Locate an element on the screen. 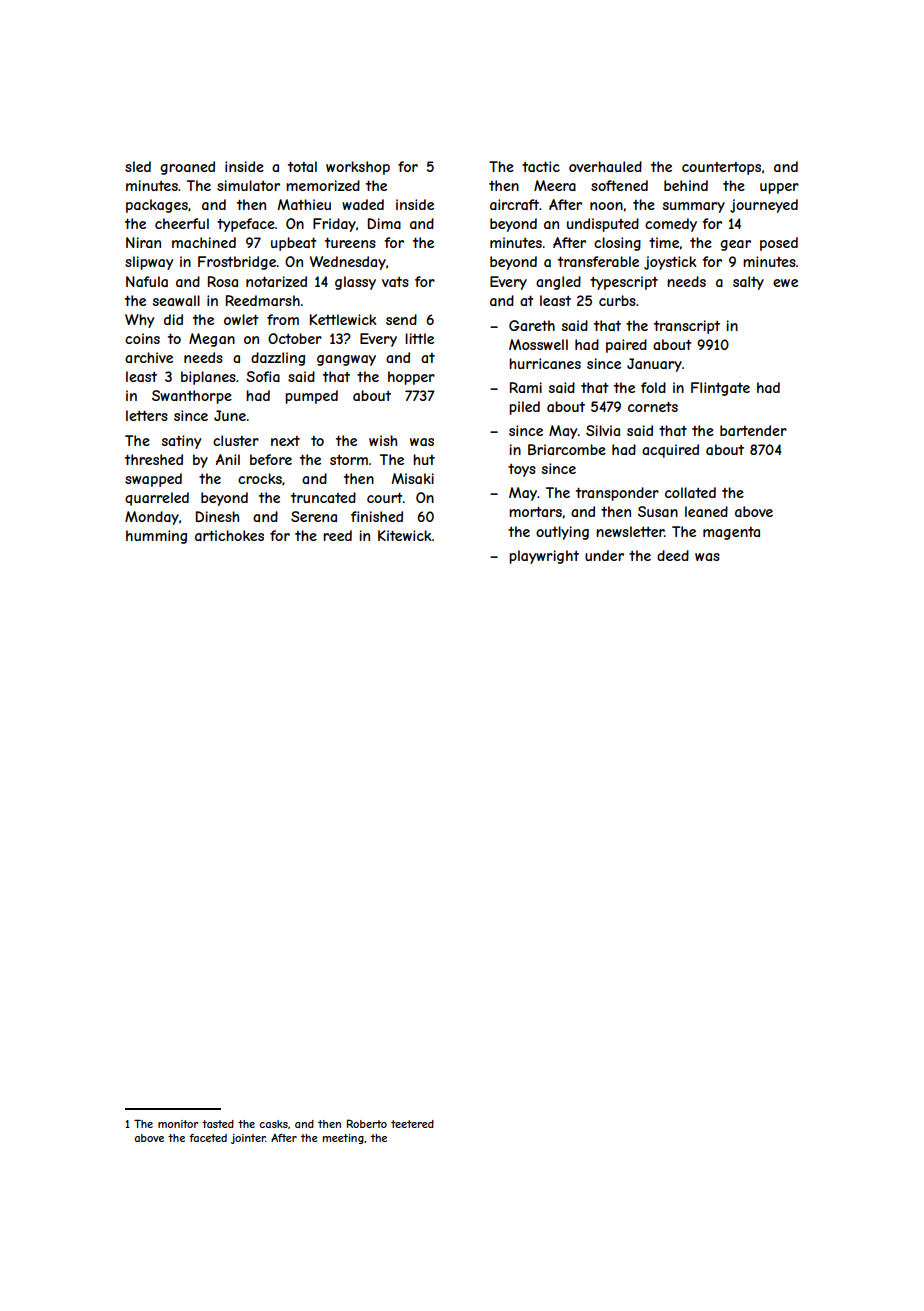 Image resolution: width=924 pixels, height=1311 pixels. artichokes is located at coordinates (229, 535).
